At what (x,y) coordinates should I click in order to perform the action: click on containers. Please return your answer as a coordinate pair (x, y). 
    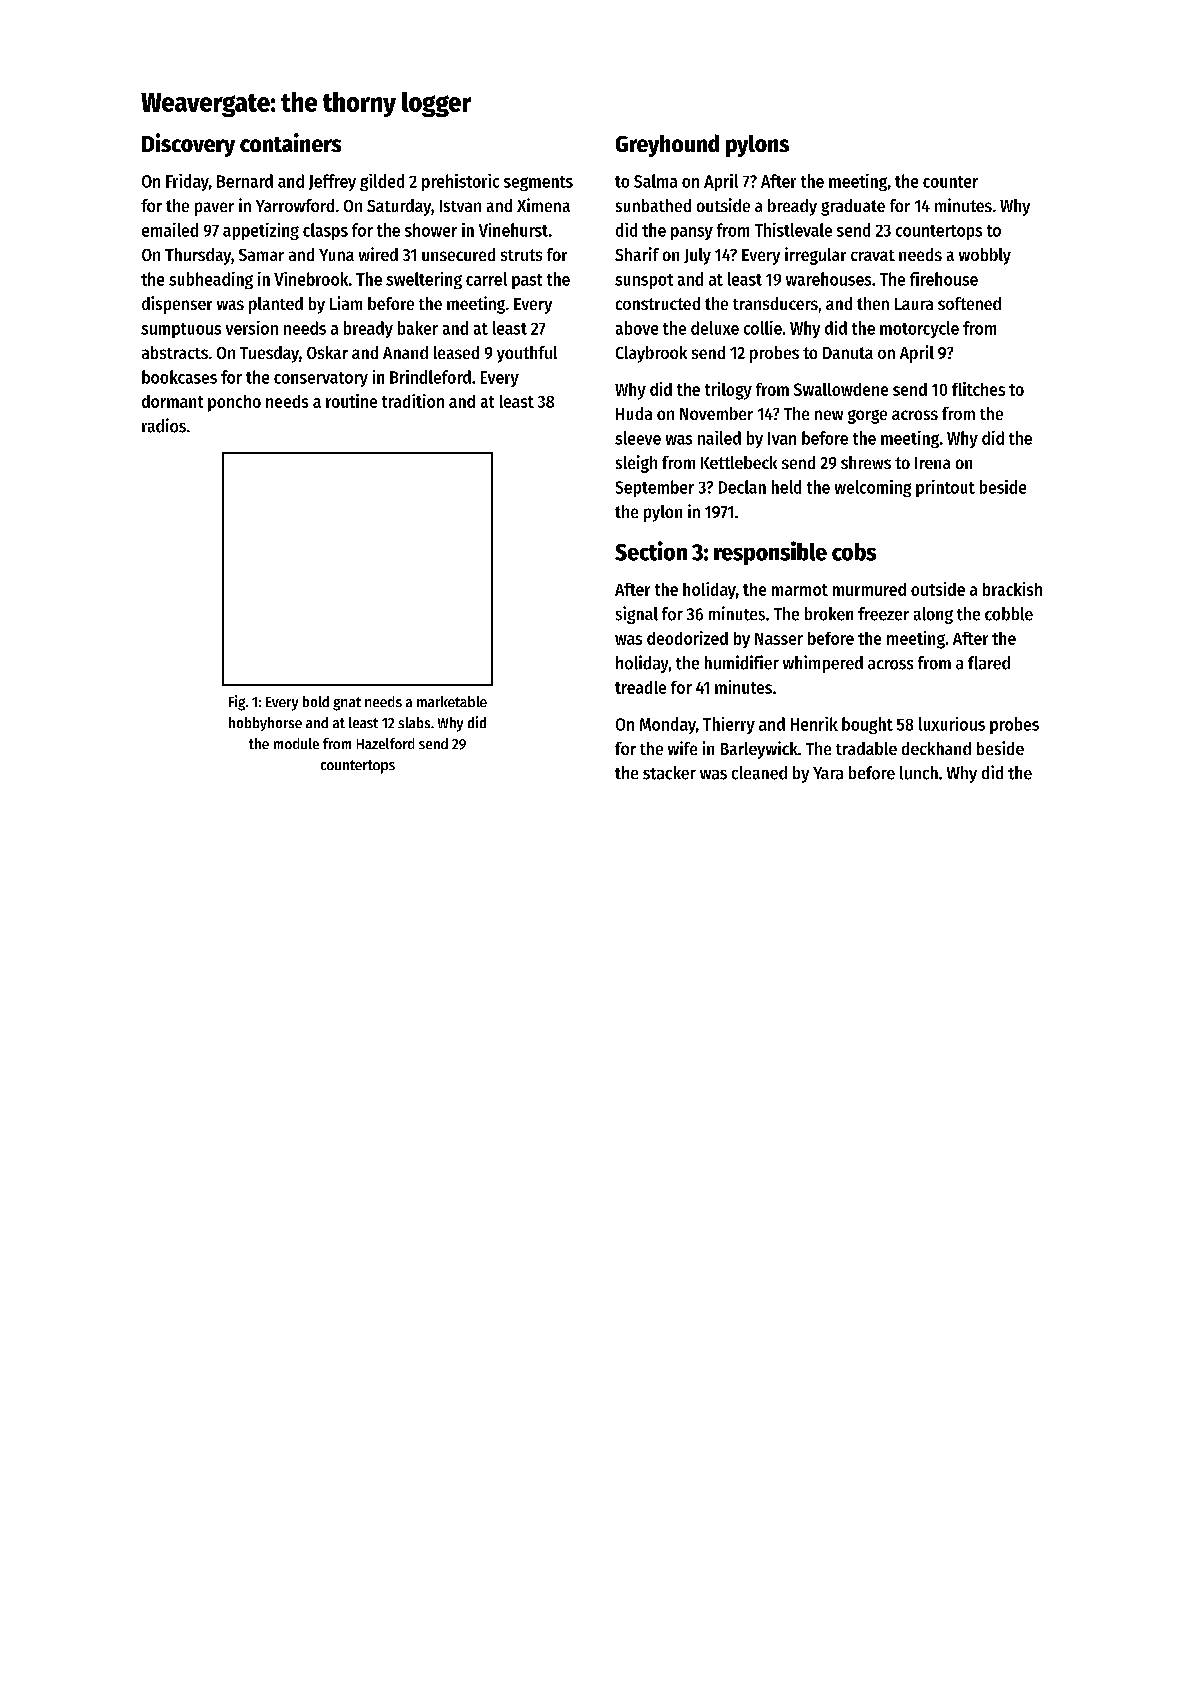
    Looking at the image, I should click on (290, 142).
